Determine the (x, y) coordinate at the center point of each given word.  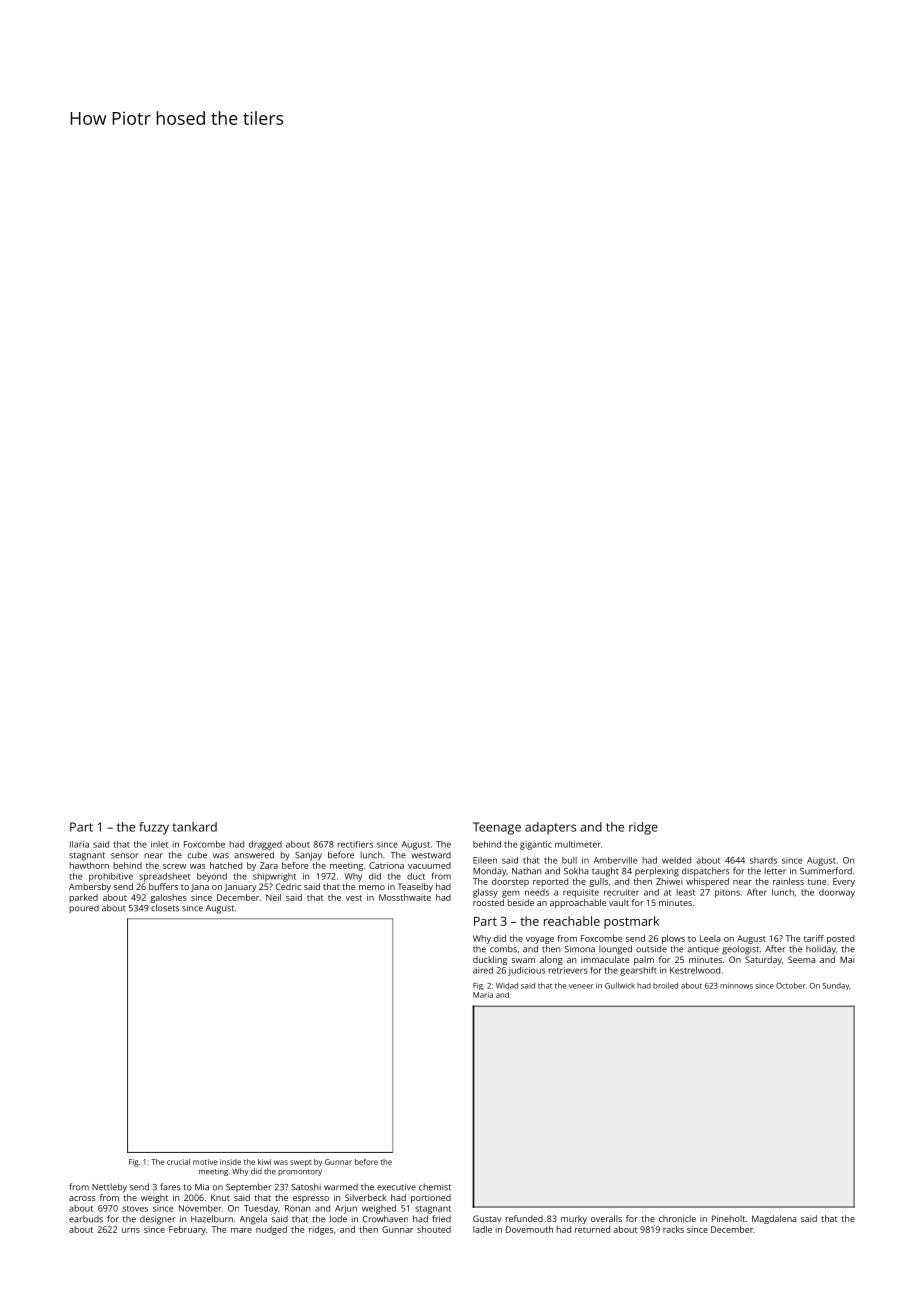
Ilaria (79, 844)
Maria (483, 995)
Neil (273, 897)
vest (354, 898)
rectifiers (355, 844)
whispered (707, 882)
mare (241, 1230)
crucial (178, 1162)
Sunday (836, 986)
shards (763, 860)
